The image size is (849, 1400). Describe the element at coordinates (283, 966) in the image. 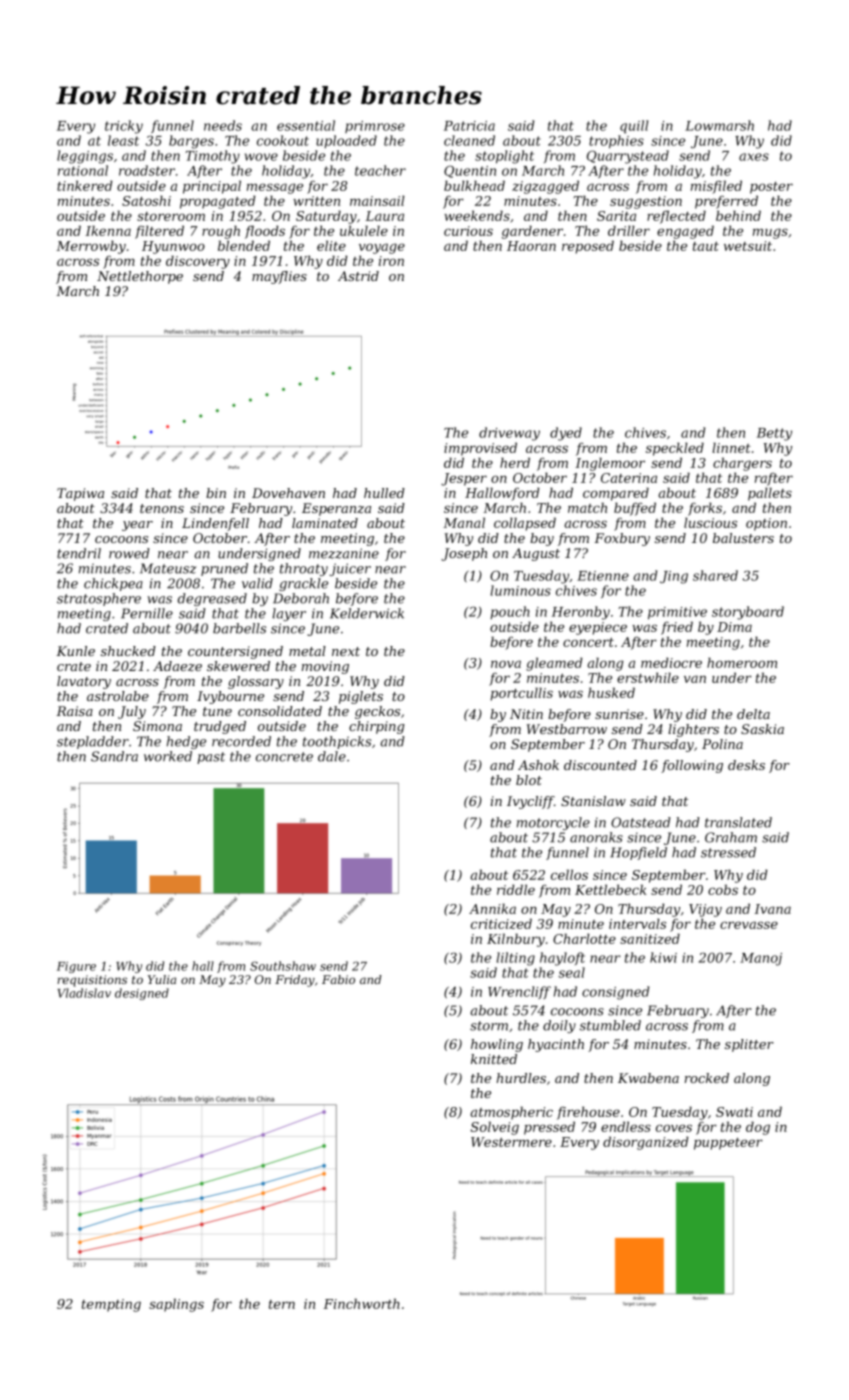

I see `Southshaw` at that location.
